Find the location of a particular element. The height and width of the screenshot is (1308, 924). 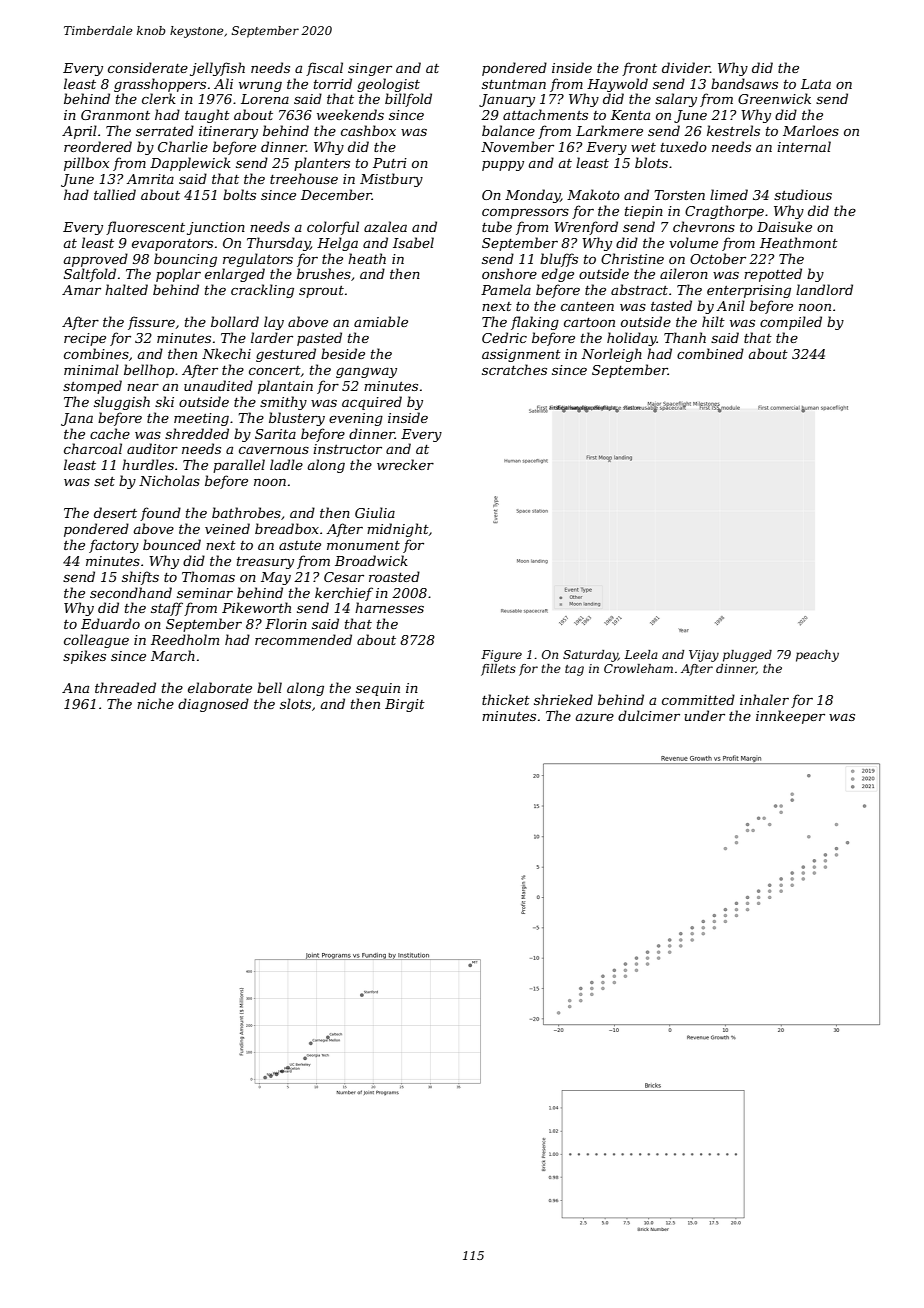

tallied is located at coordinates (115, 194).
